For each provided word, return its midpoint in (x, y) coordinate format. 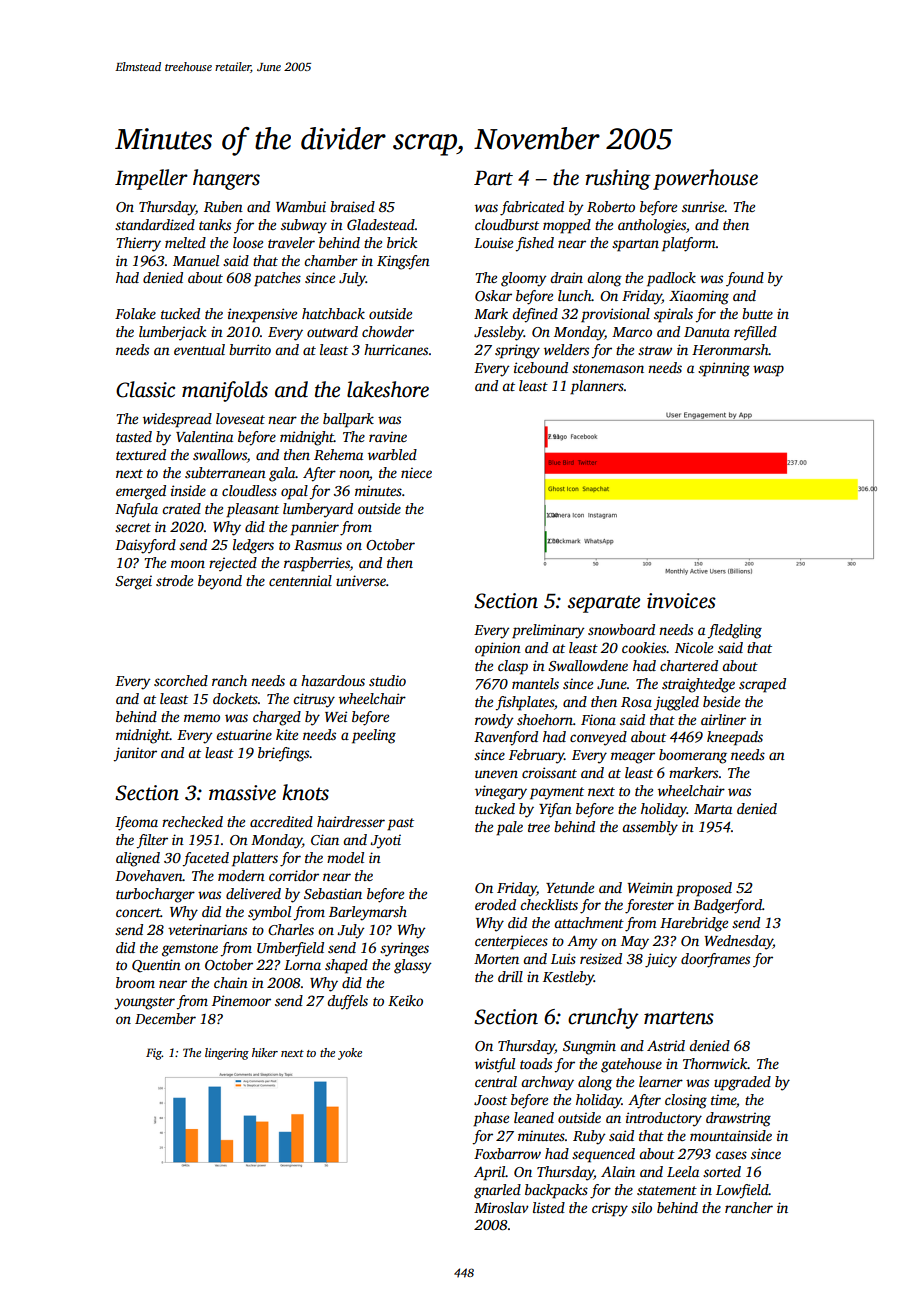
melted (185, 242)
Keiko (405, 1000)
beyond (220, 582)
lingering (227, 1054)
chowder (388, 331)
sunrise (703, 206)
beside (721, 701)
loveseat (240, 418)
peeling (374, 736)
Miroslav (501, 1207)
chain (231, 982)
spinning (724, 369)
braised (352, 206)
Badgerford (727, 906)
